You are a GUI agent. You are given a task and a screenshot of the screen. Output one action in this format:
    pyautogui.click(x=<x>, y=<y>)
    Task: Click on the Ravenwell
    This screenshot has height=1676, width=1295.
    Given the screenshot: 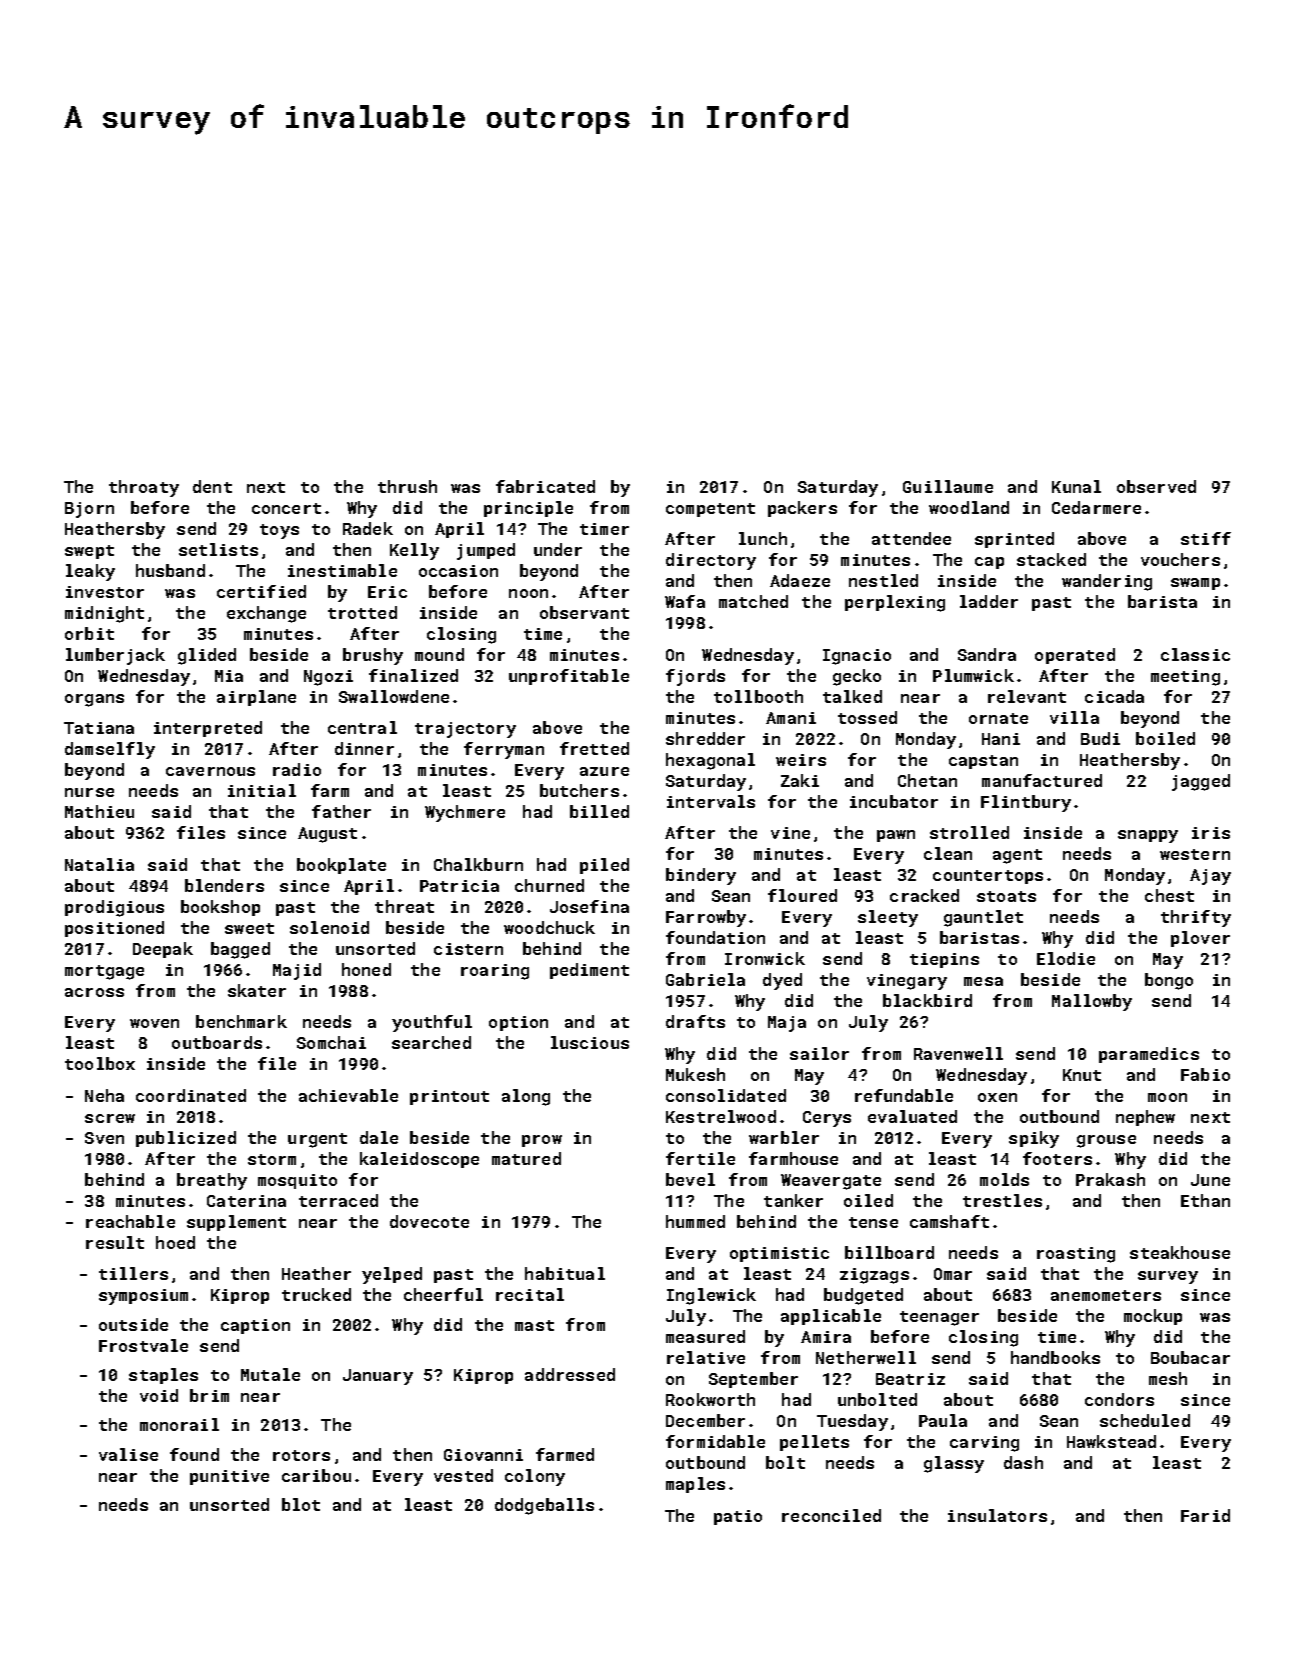 What is the action you would take?
    pyautogui.click(x=958, y=1053)
